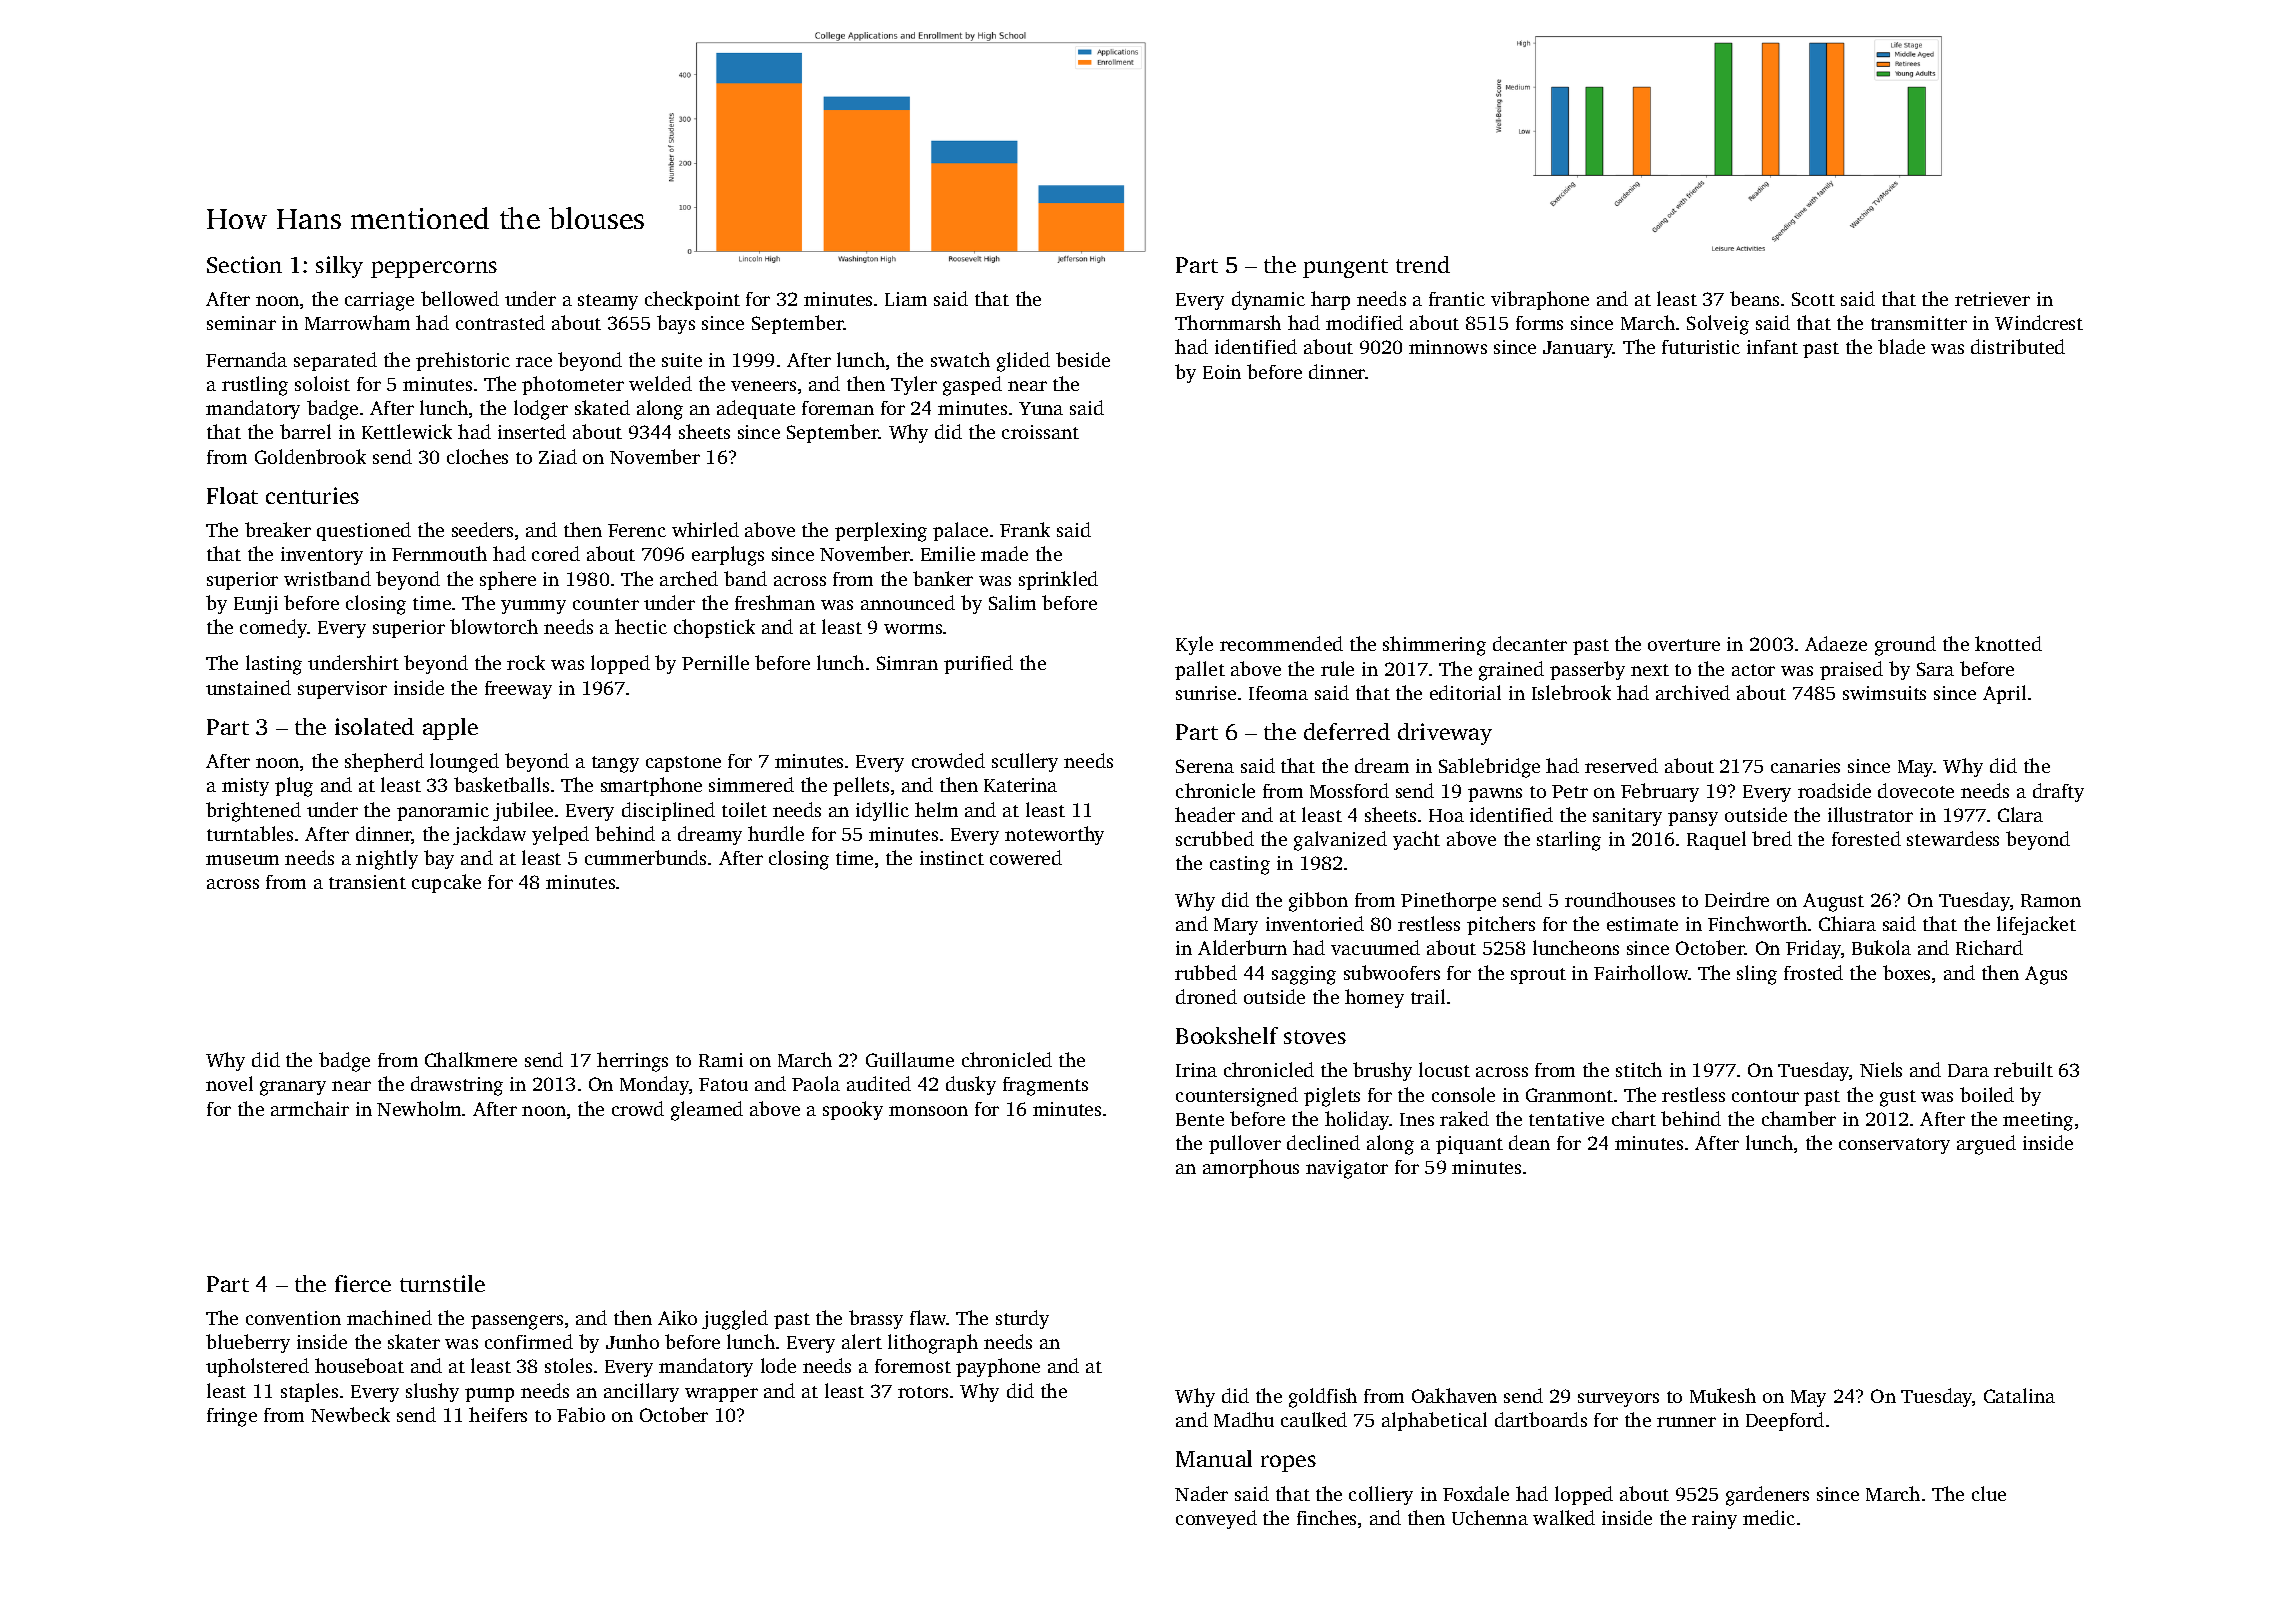  Describe the element at coordinates (293, 1318) in the screenshot. I see `convention` at that location.
